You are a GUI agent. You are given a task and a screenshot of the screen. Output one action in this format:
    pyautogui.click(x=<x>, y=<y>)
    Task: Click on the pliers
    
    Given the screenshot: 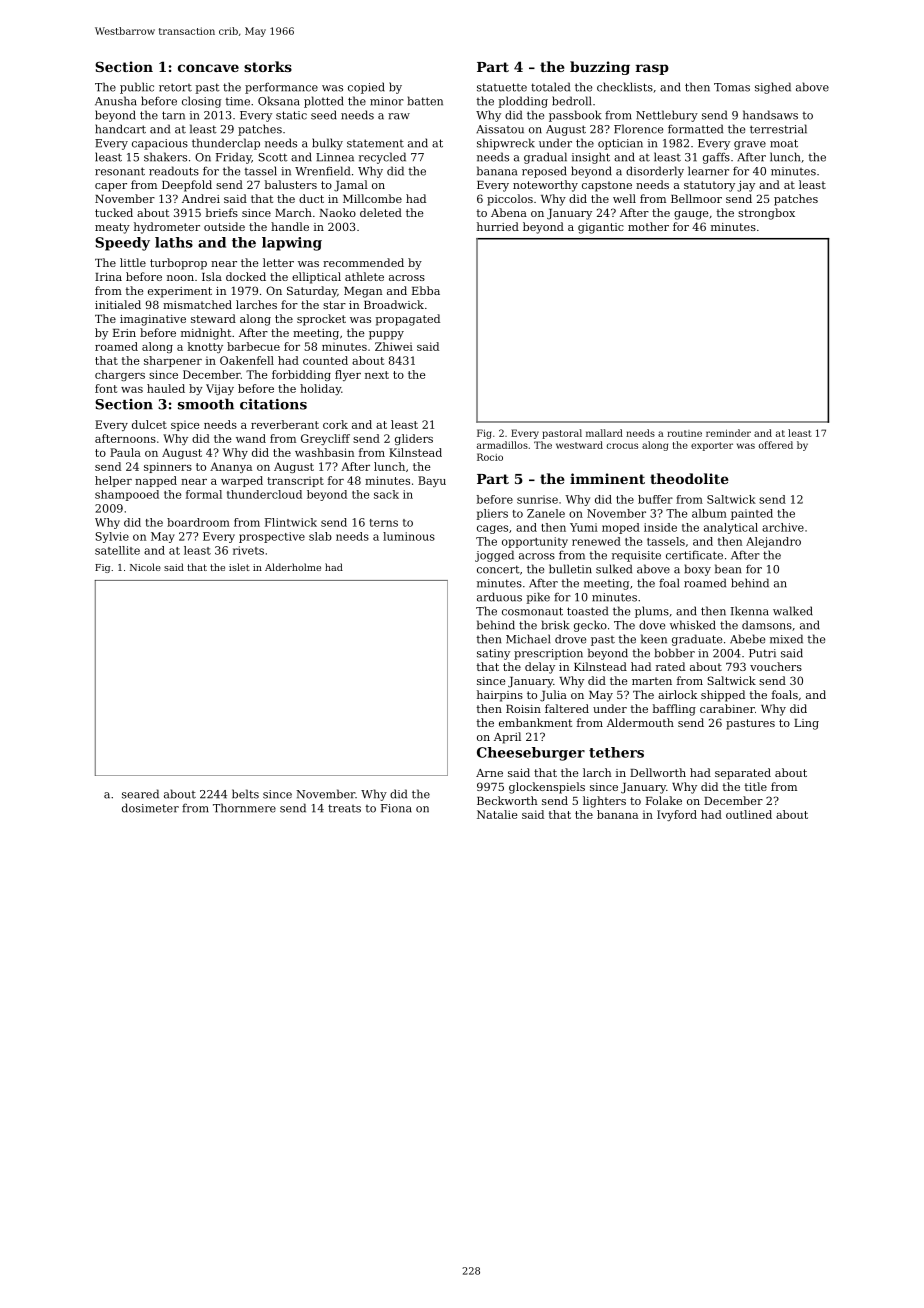 What is the action you would take?
    pyautogui.click(x=492, y=514)
